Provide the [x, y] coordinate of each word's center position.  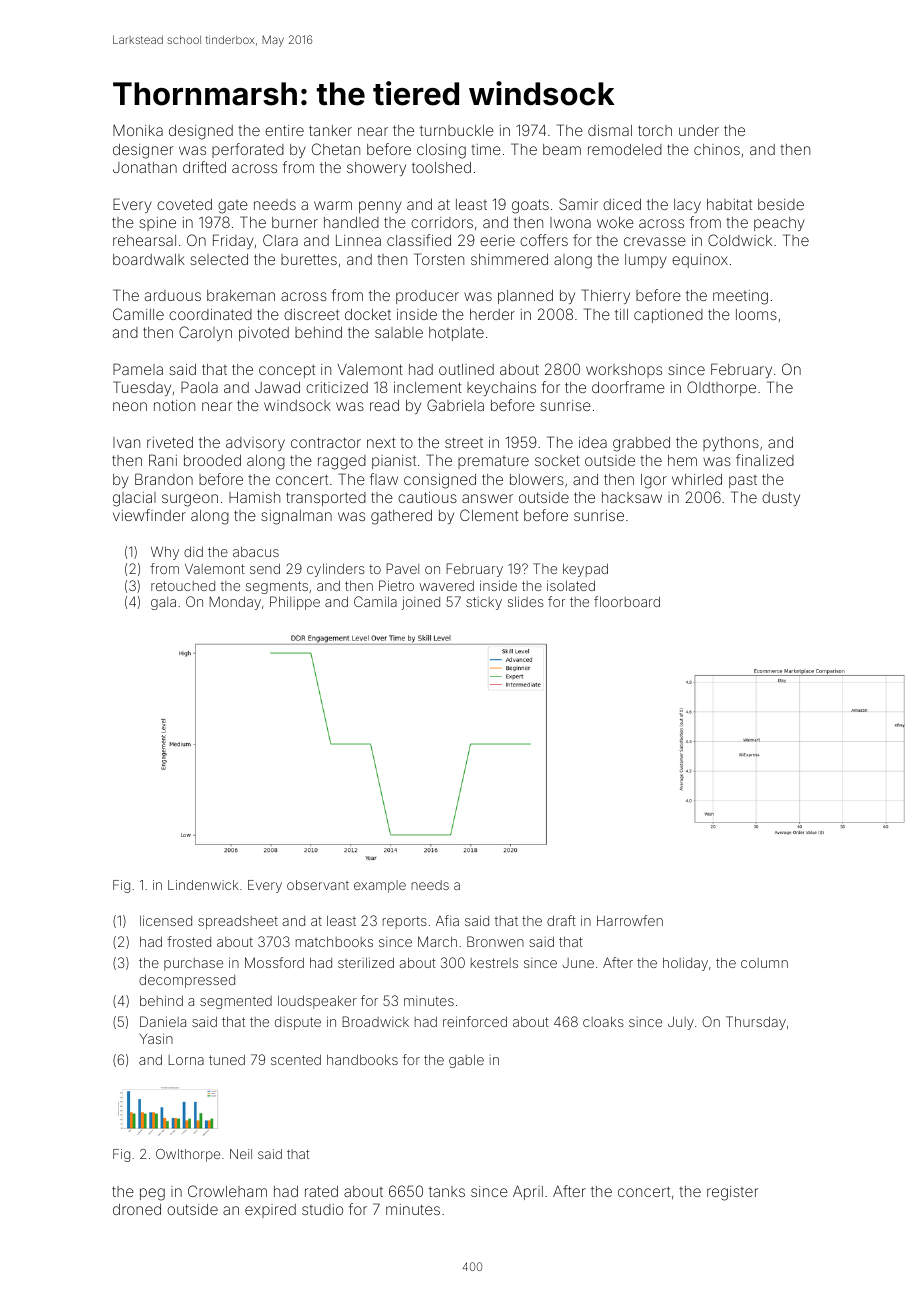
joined [420, 603]
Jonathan [145, 167]
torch [655, 130]
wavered [447, 585]
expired [270, 1211]
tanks [447, 1191]
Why [165, 553]
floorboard [627, 601]
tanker [330, 130]
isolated [571, 585]
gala [163, 603]
